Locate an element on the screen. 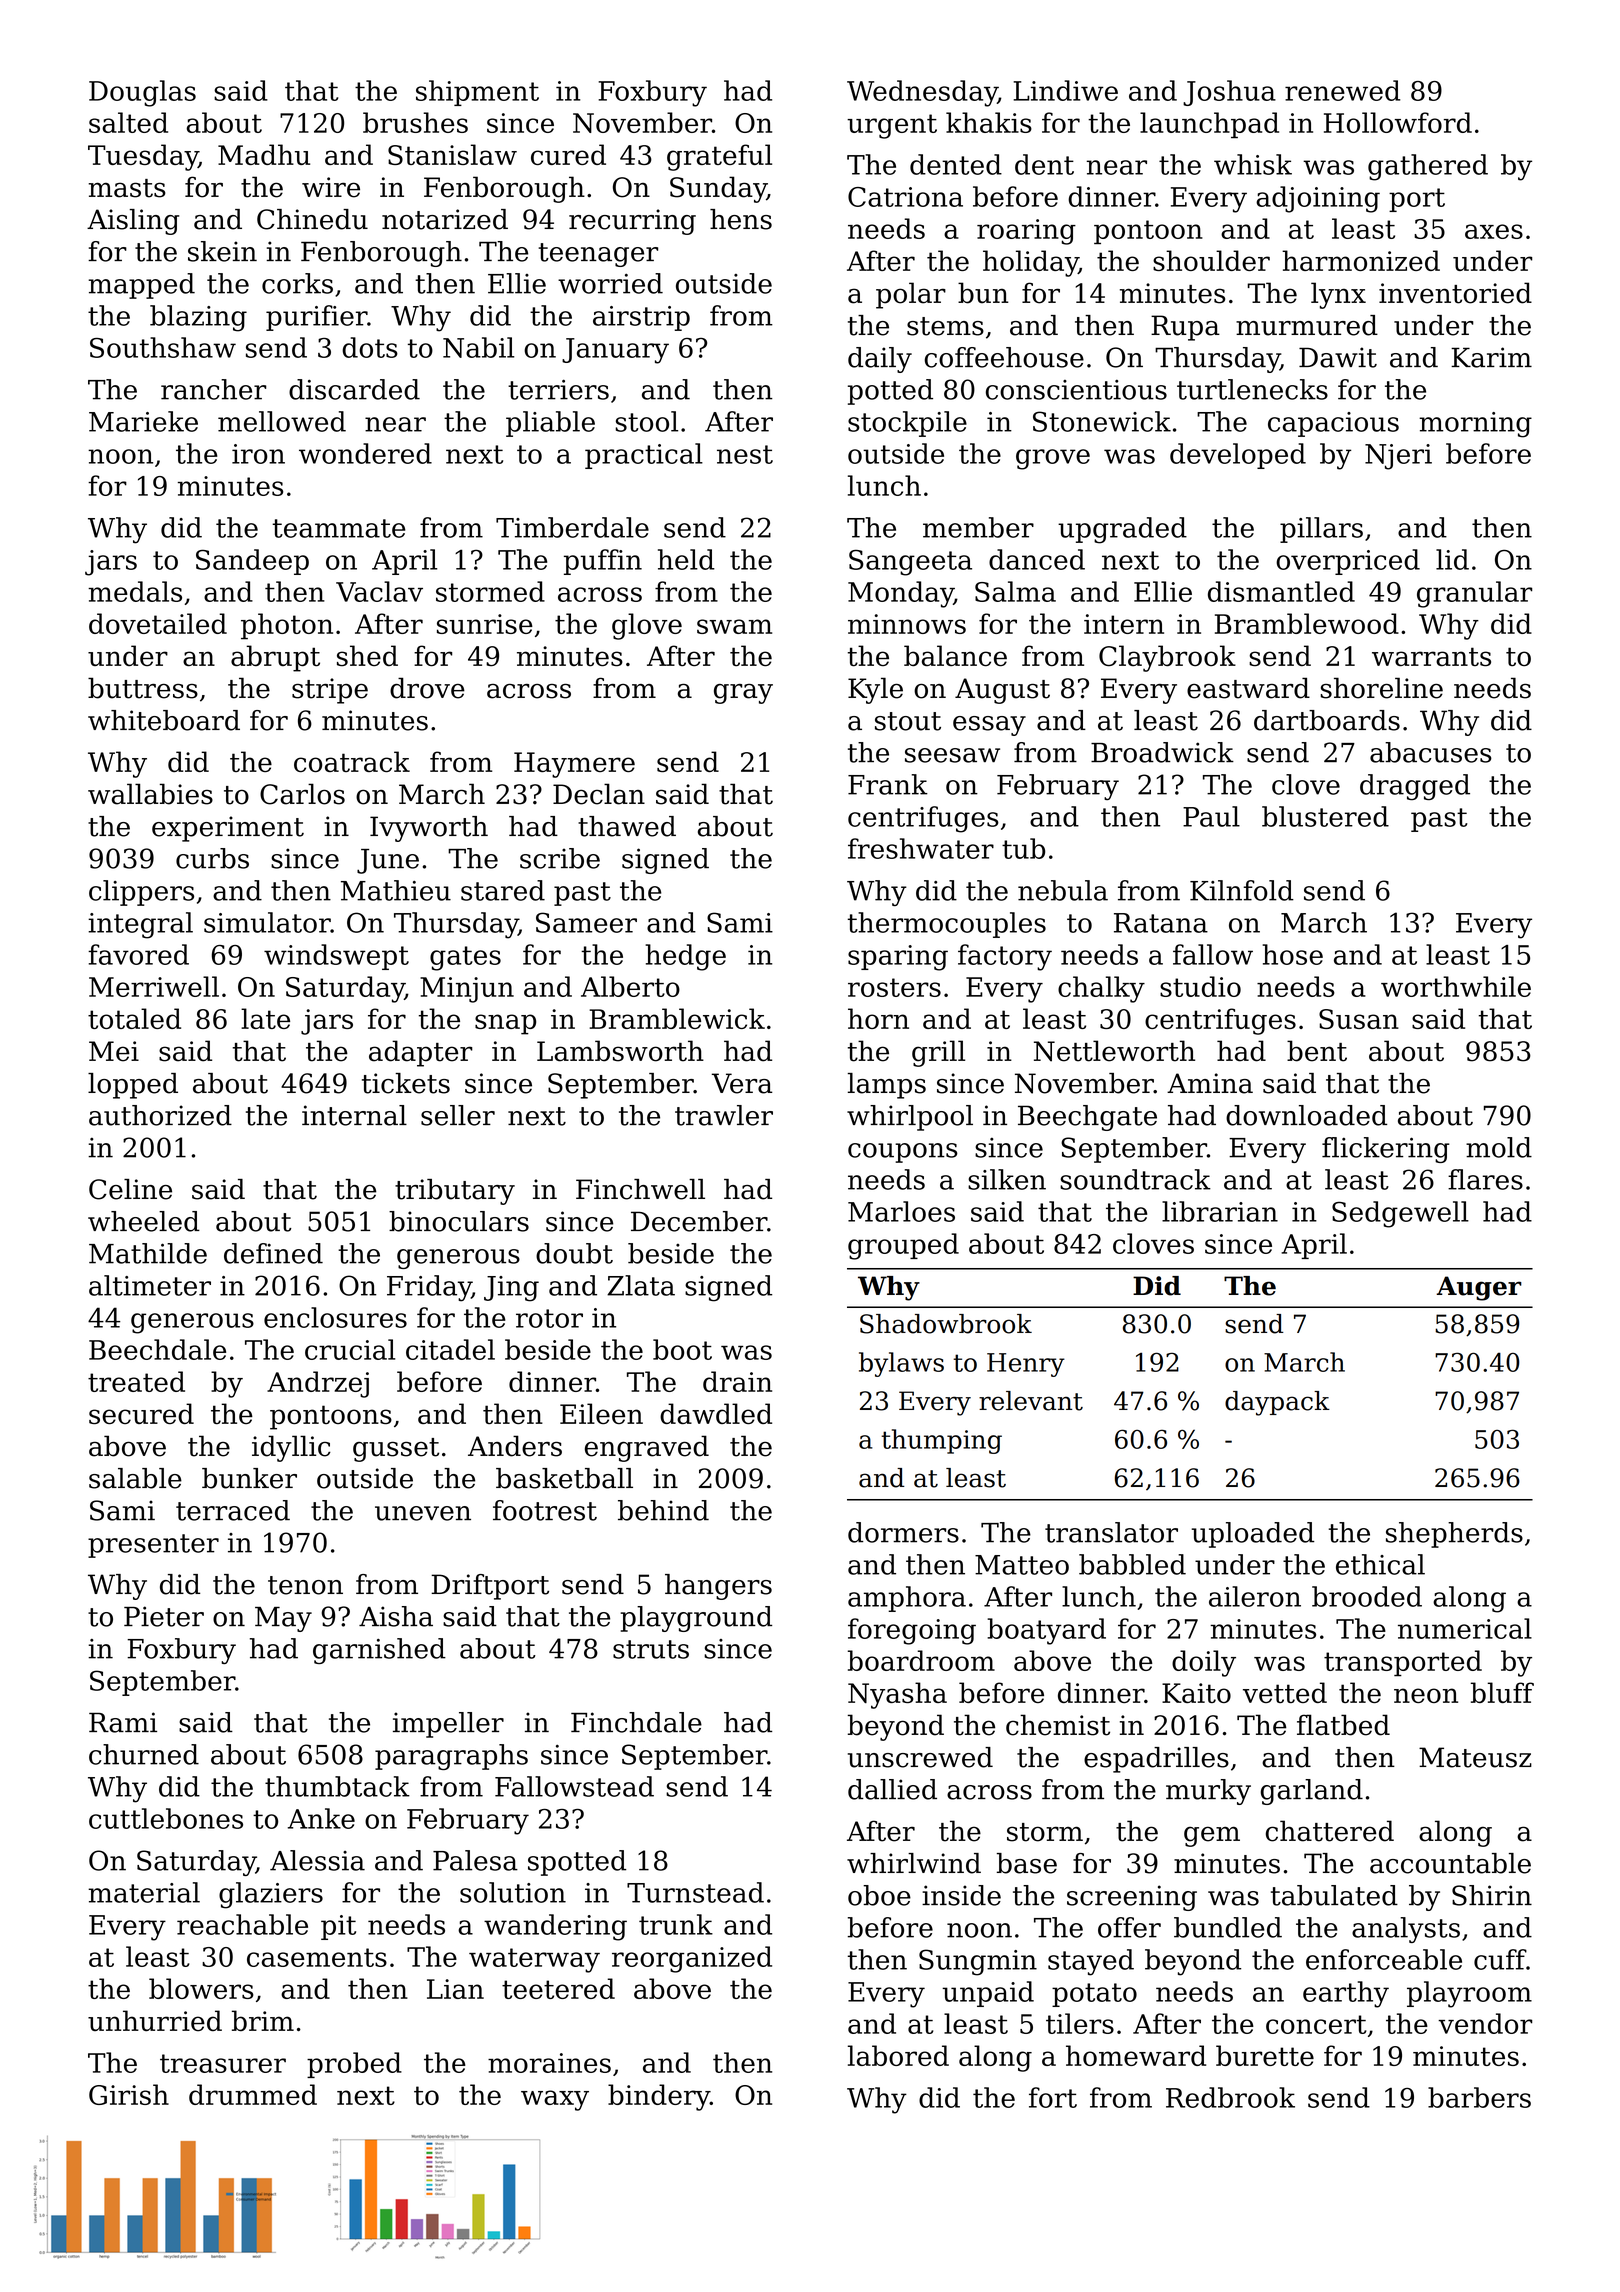 The width and height of the screenshot is (1620, 2292). Sedgewell is located at coordinates (1400, 1214).
